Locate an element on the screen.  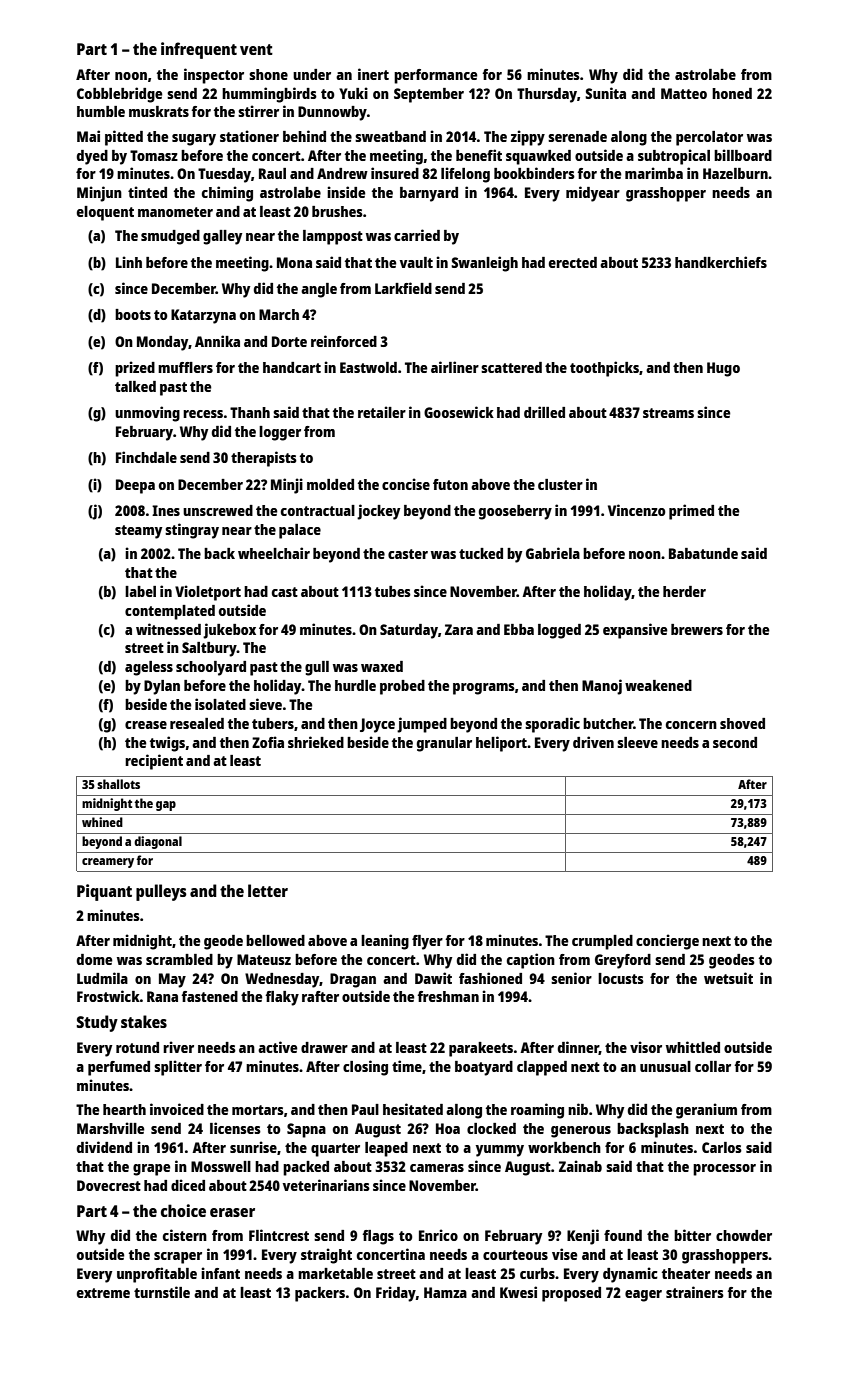
inside is located at coordinates (346, 192).
